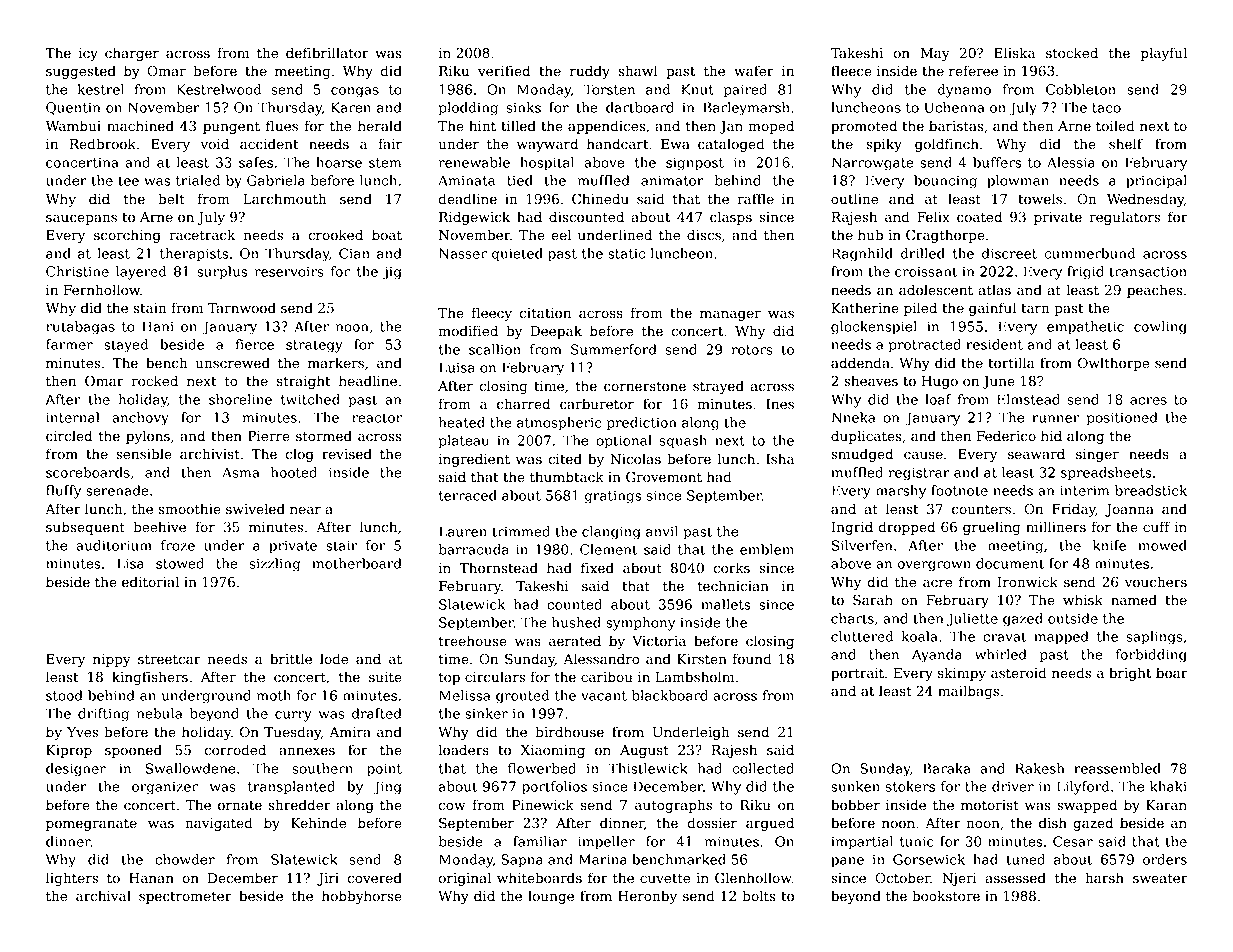  Describe the element at coordinates (504, 71) in the screenshot. I see `verified` at that location.
